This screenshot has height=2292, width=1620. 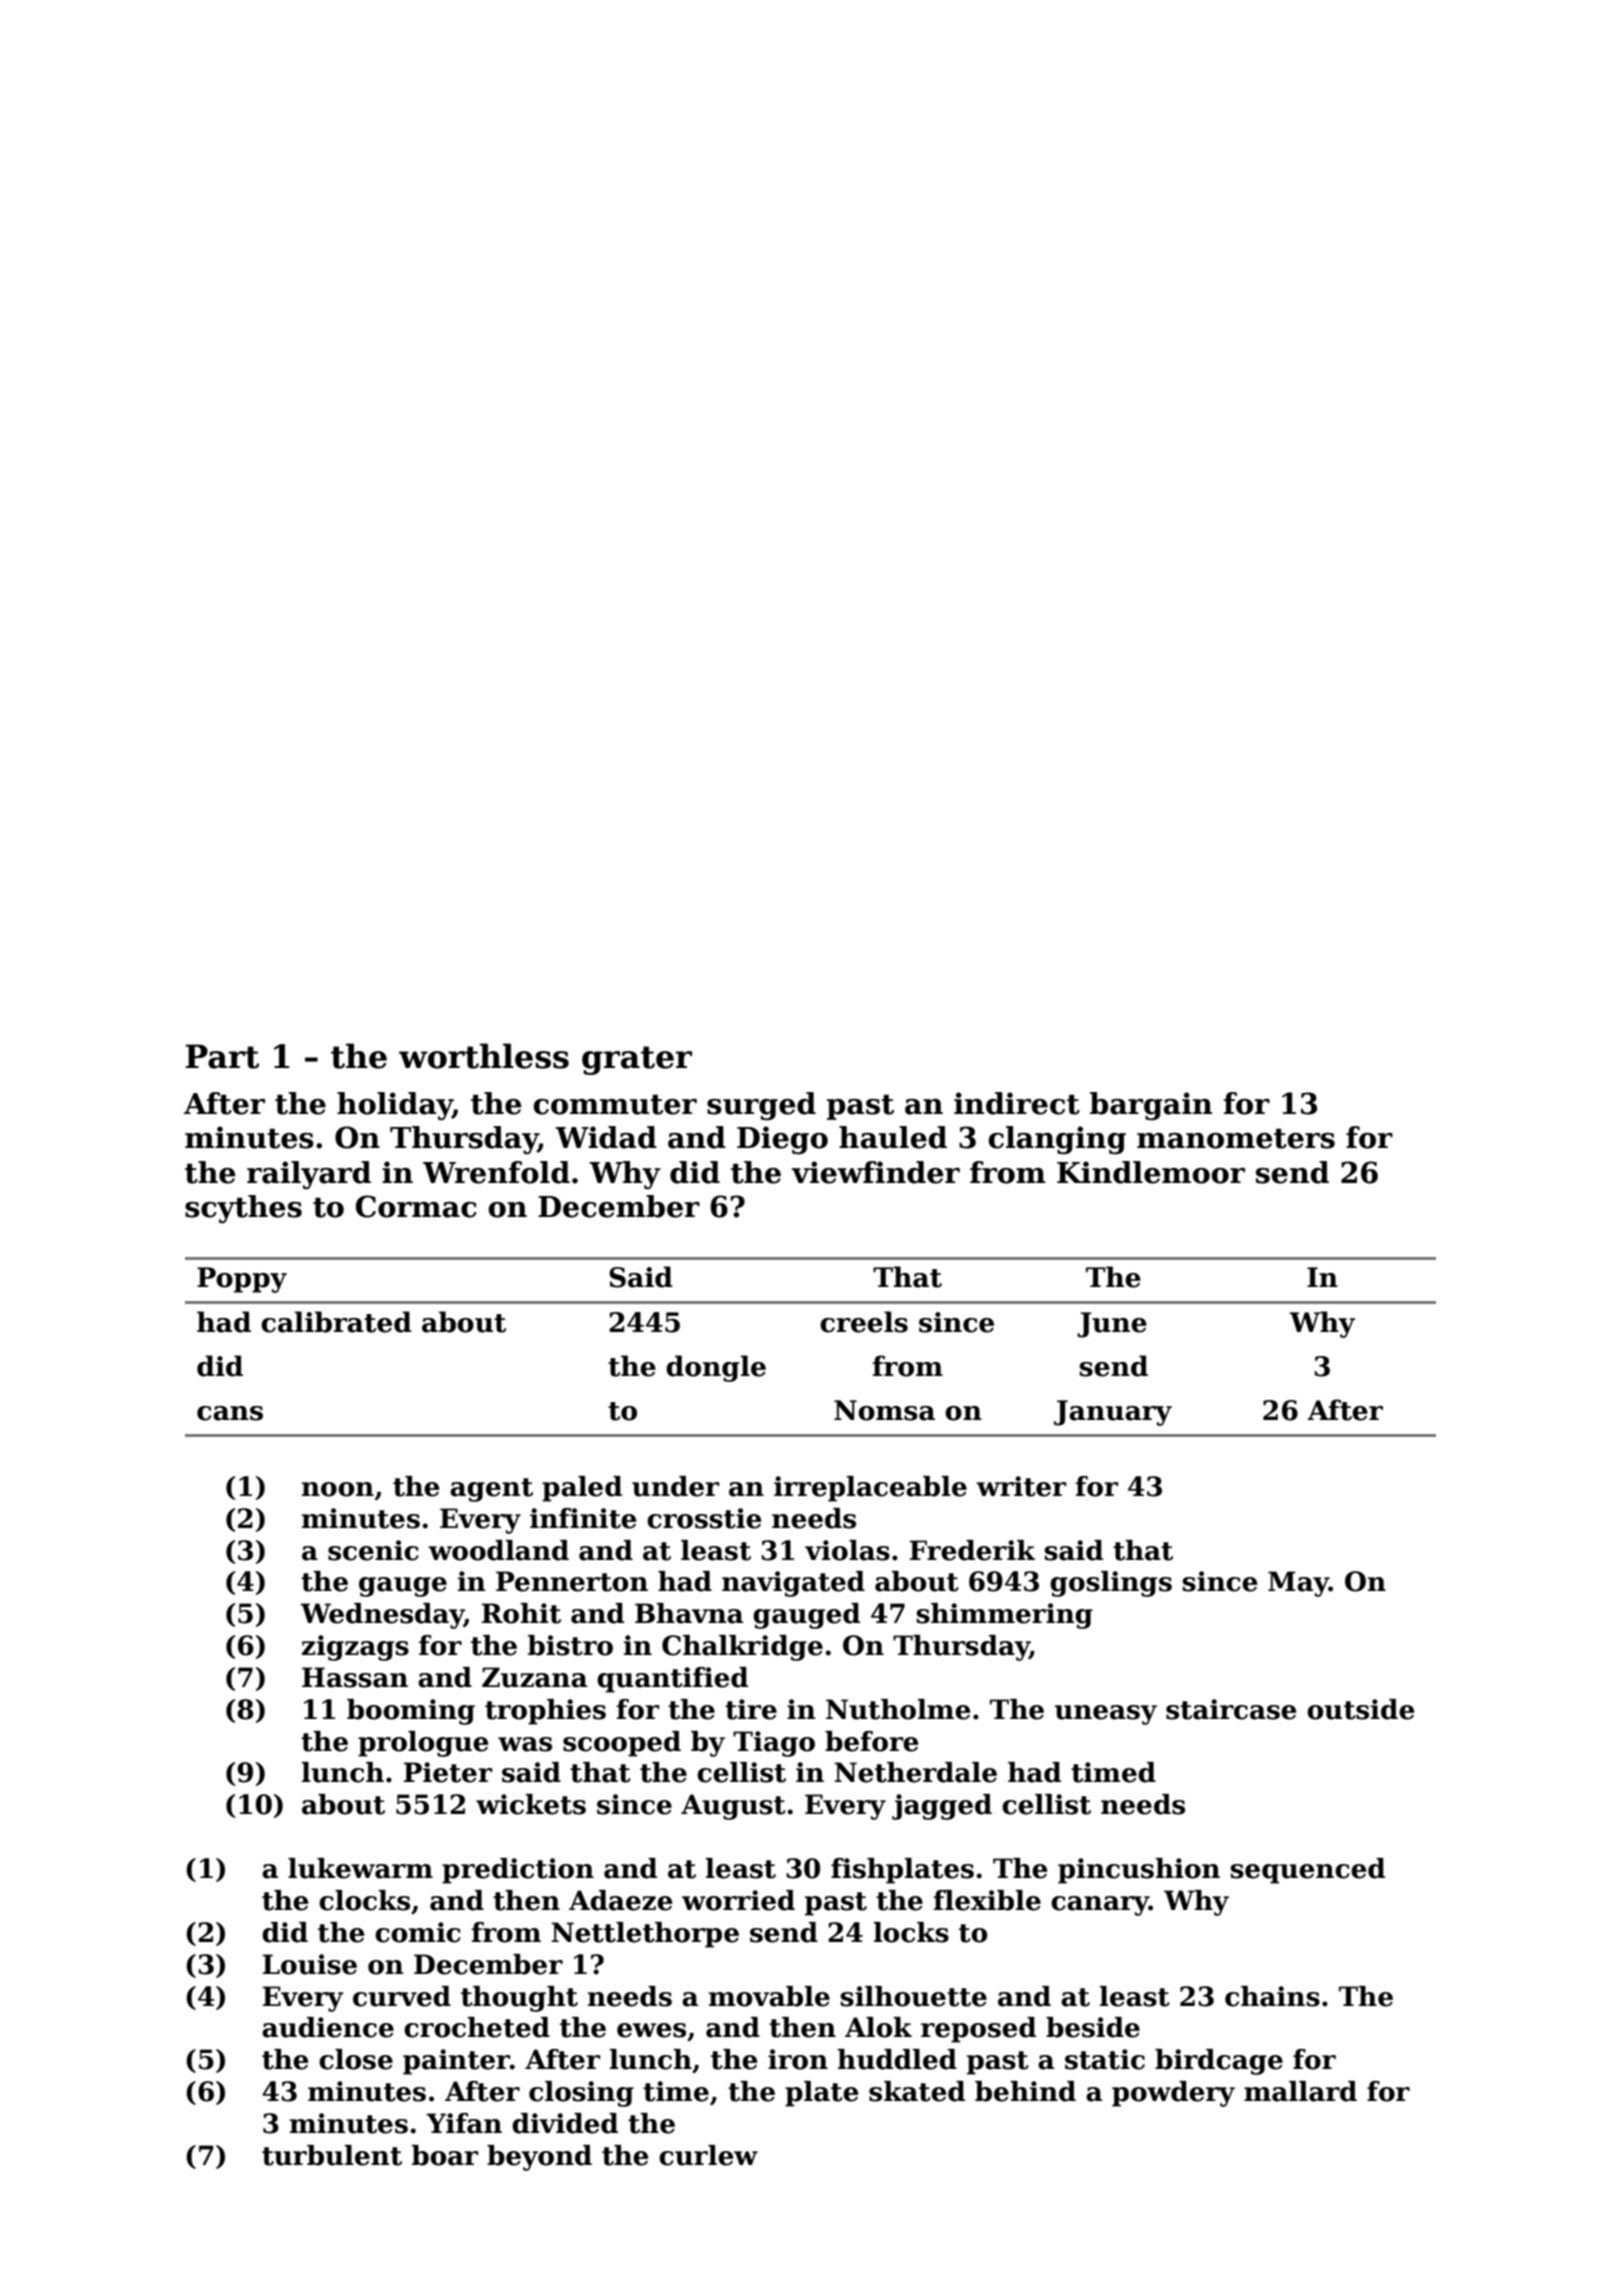 What do you see at coordinates (870, 1489) in the screenshot?
I see `irreplaceable` at bounding box center [870, 1489].
